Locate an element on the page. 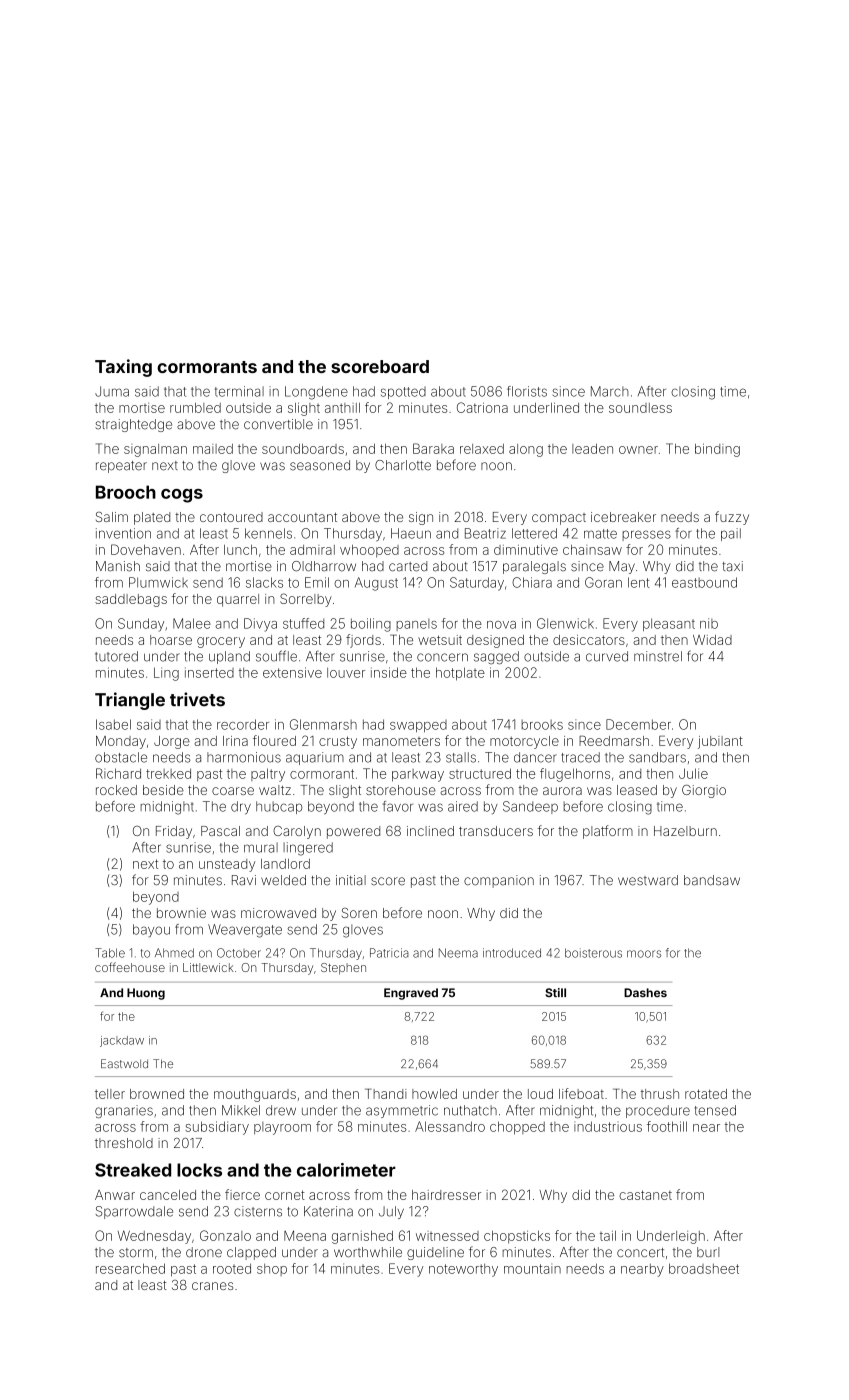 This page has height=1400, width=849. repeater is located at coordinates (121, 467).
